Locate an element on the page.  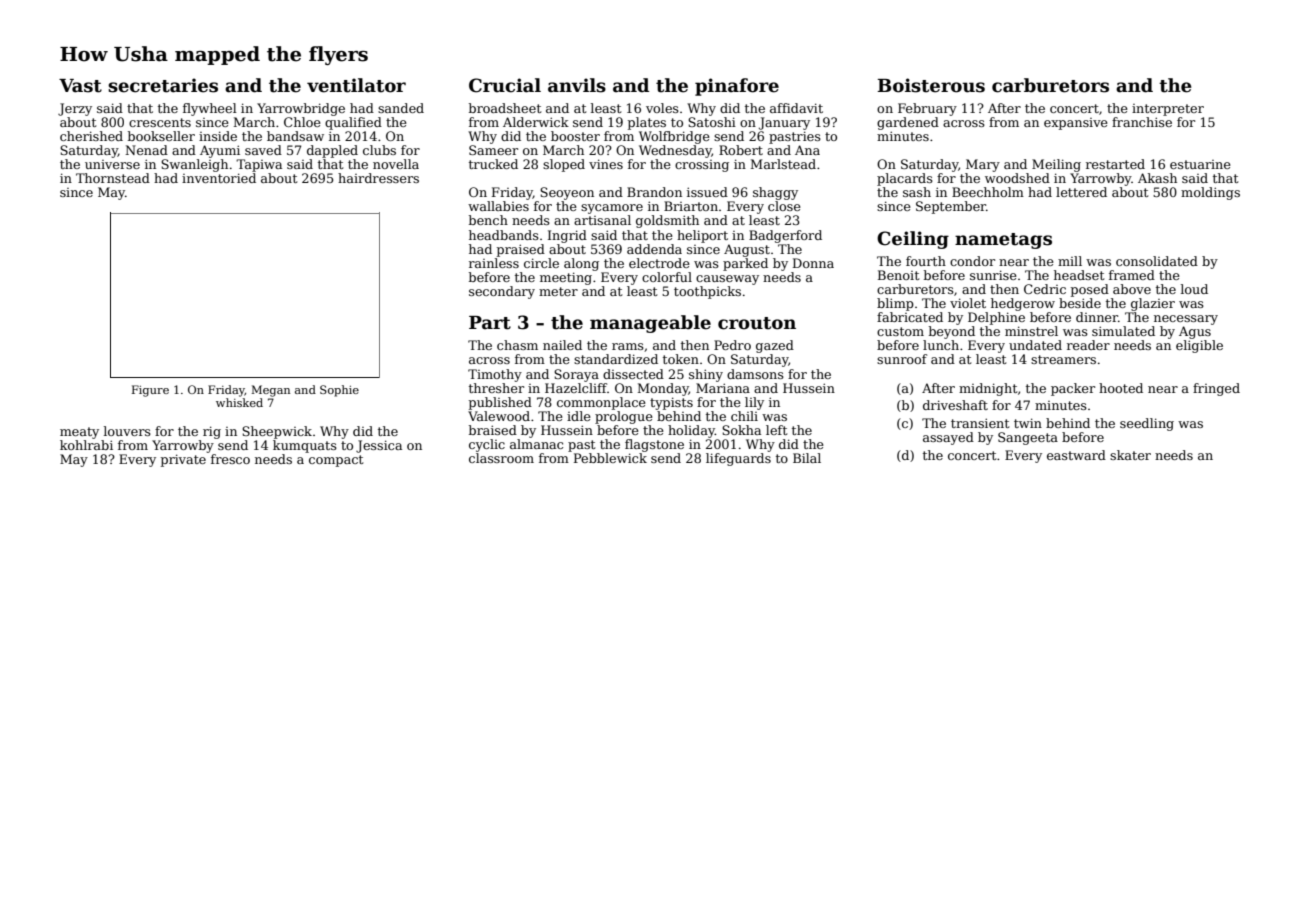
flagstone is located at coordinates (654, 445).
